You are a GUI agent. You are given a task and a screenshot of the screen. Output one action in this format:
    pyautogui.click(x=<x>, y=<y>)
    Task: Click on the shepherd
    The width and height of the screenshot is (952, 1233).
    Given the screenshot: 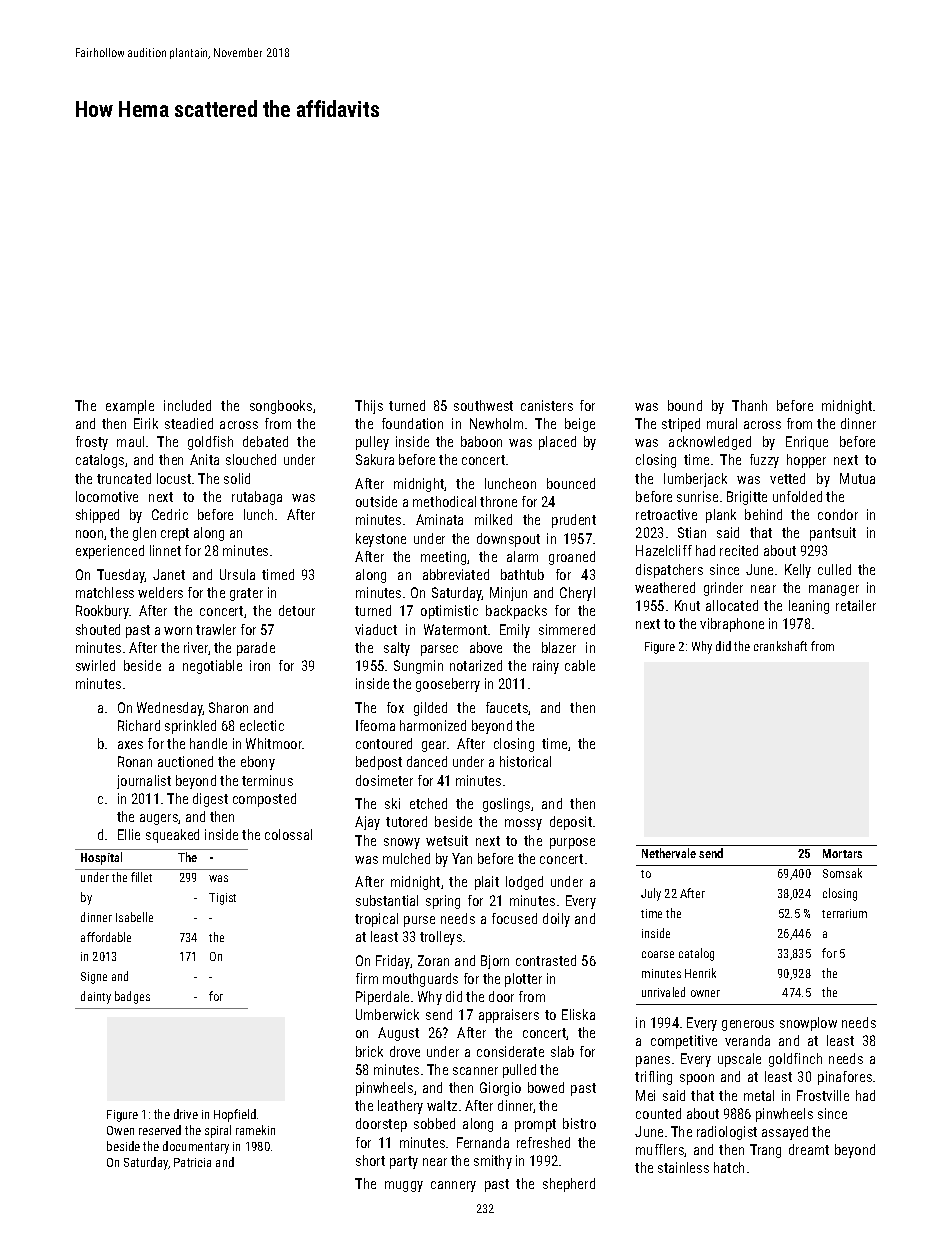 What is the action you would take?
    pyautogui.click(x=569, y=1185)
